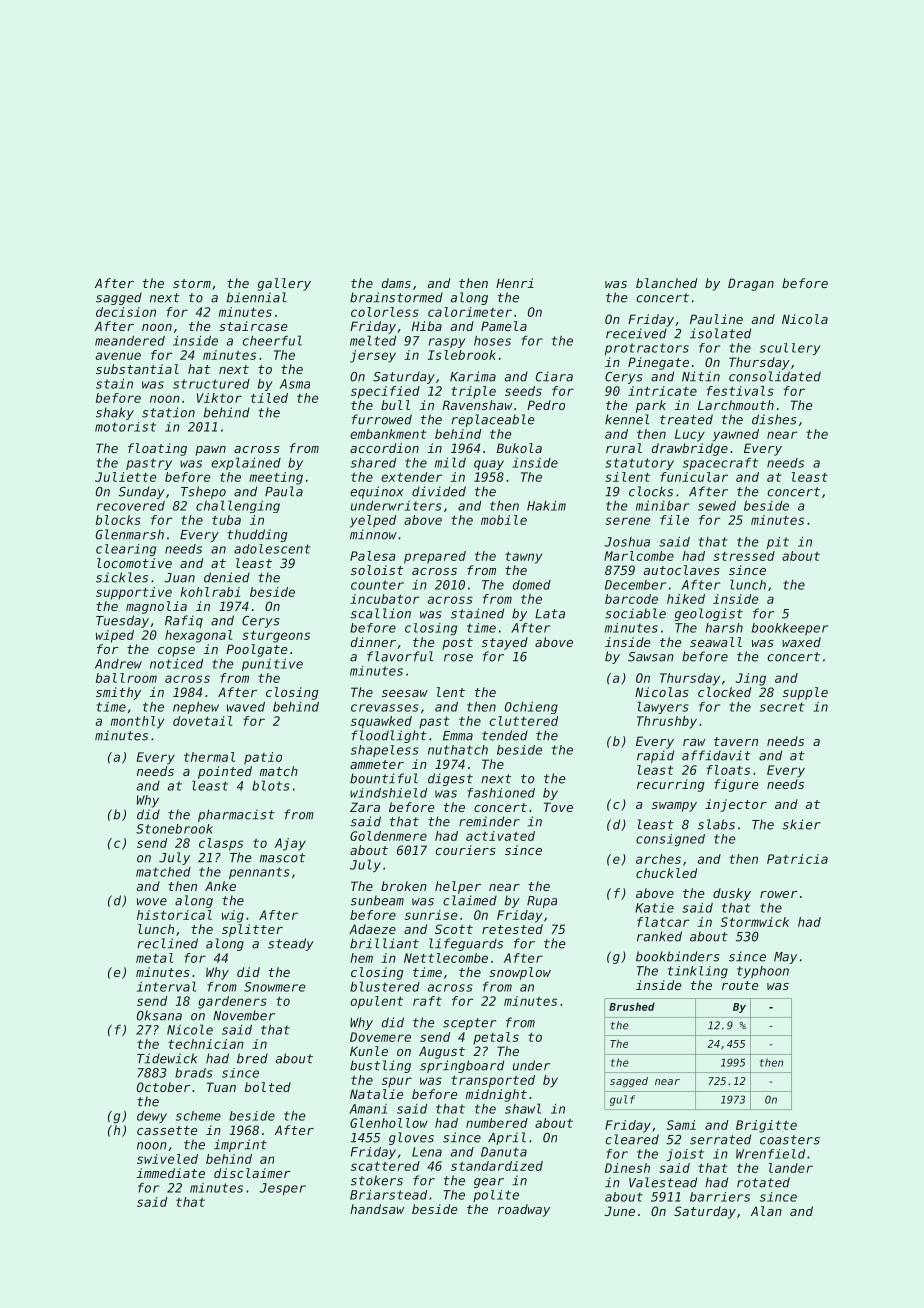 This screenshot has width=924, height=1308. Describe the element at coordinates (137, 722) in the screenshot. I see `monthly` at that location.
